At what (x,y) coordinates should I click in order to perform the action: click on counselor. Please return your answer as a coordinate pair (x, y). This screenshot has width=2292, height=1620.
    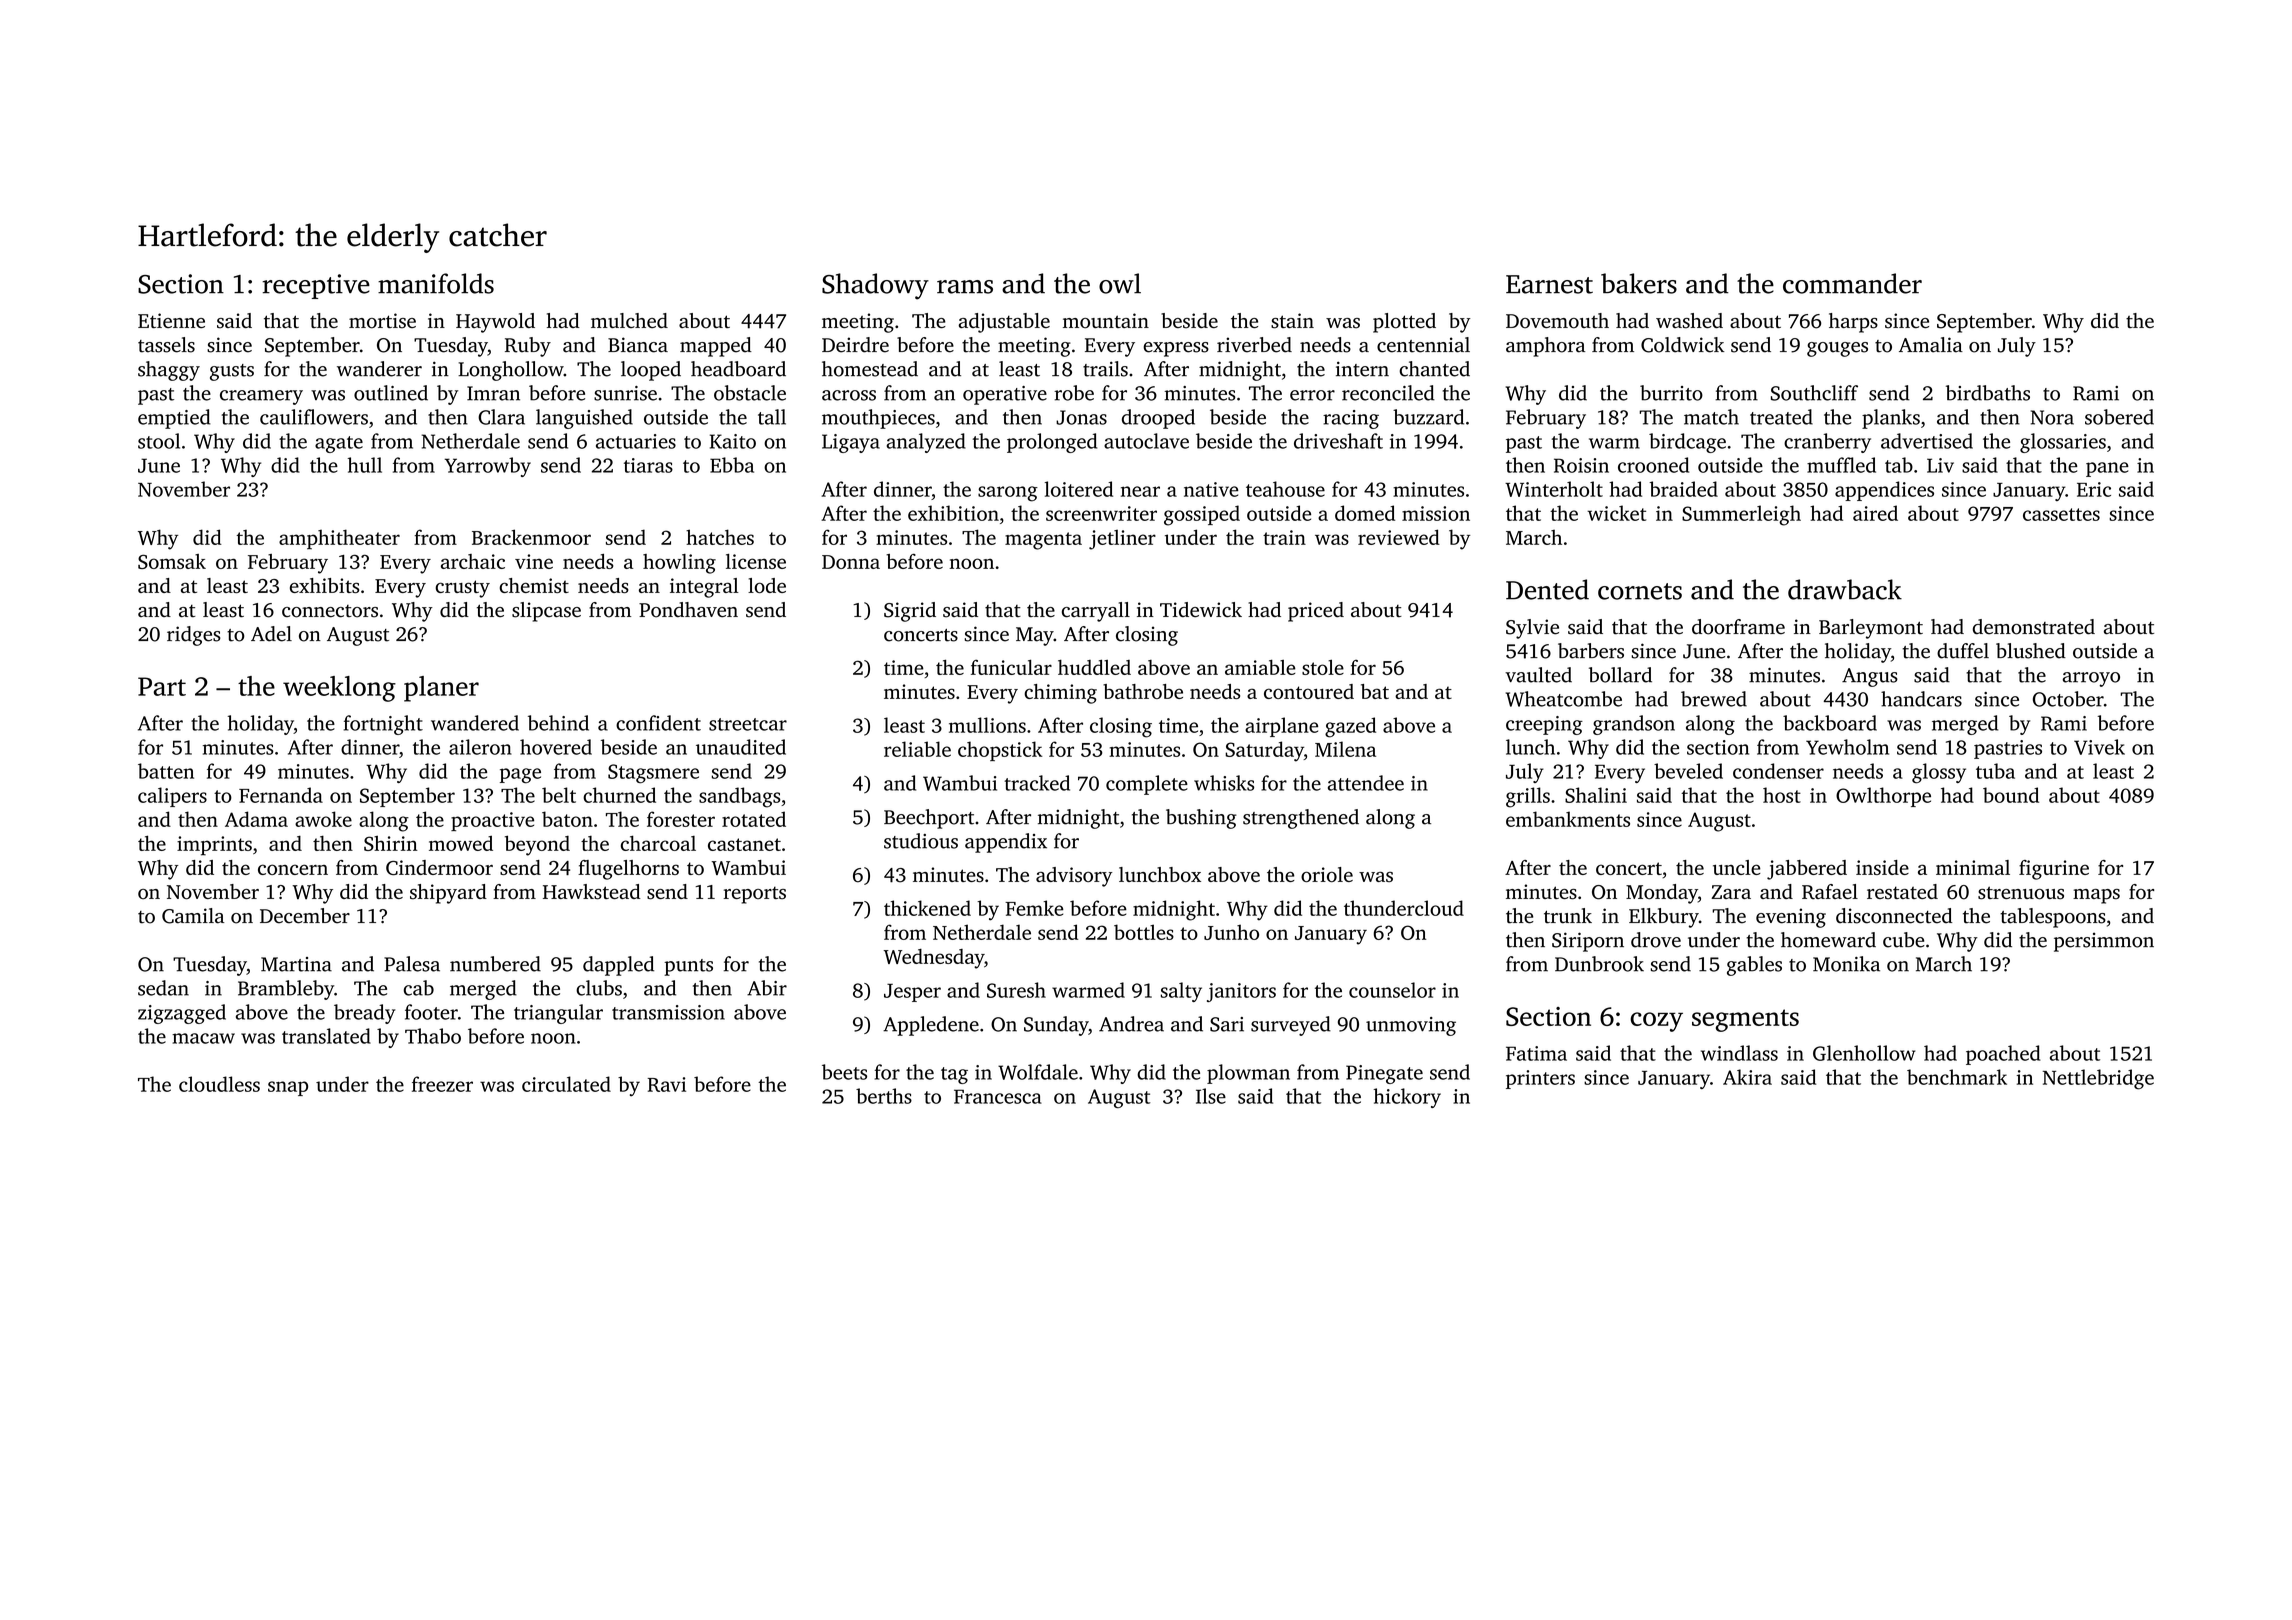
    Looking at the image, I should click on (1392, 990).
